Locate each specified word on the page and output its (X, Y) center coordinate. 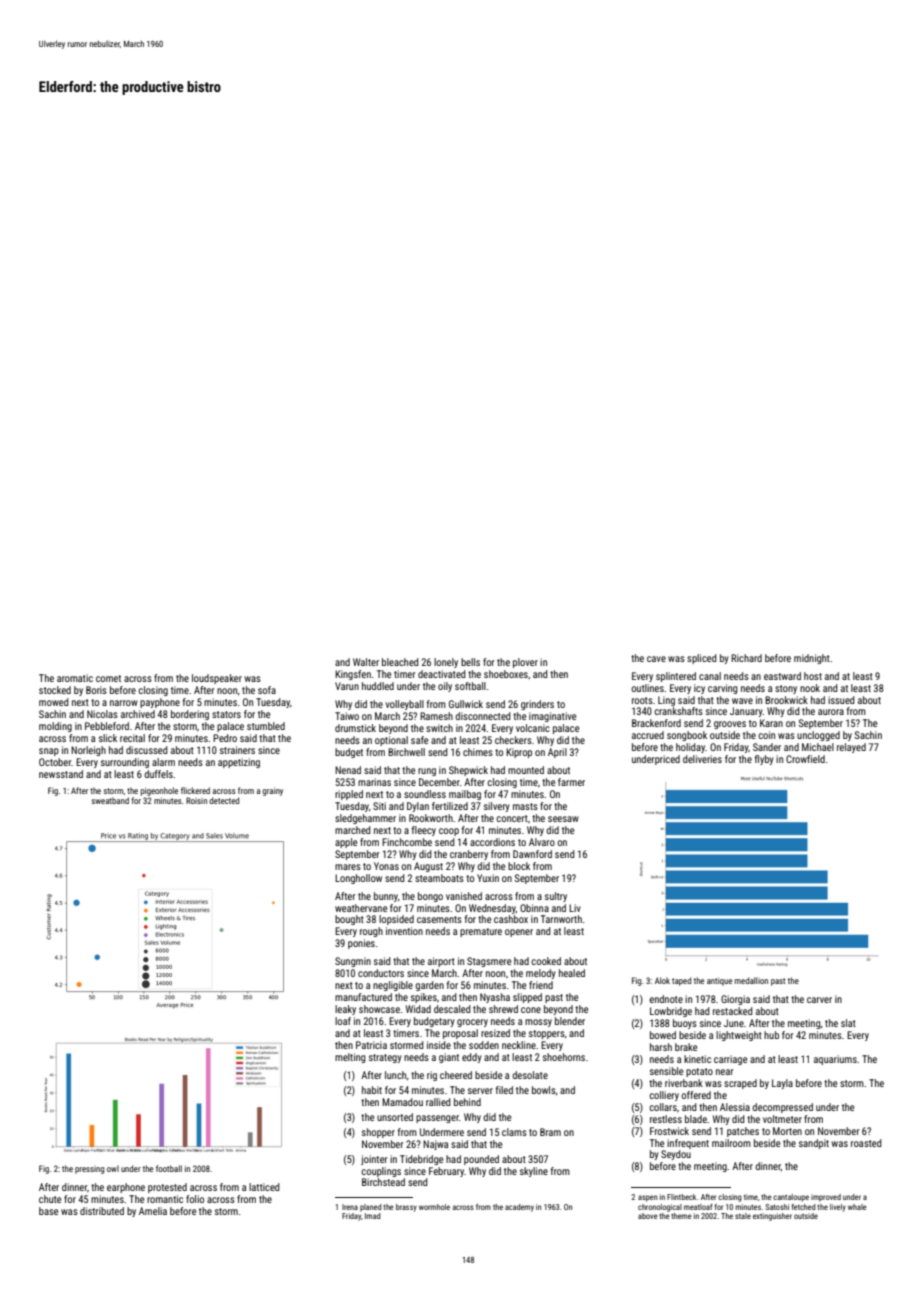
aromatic (75, 678)
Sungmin (353, 962)
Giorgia (735, 1000)
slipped (527, 998)
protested (167, 1188)
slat (848, 1023)
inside (439, 1045)
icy (699, 689)
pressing (89, 1170)
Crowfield (805, 759)
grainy (272, 792)
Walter (366, 662)
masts (525, 806)
